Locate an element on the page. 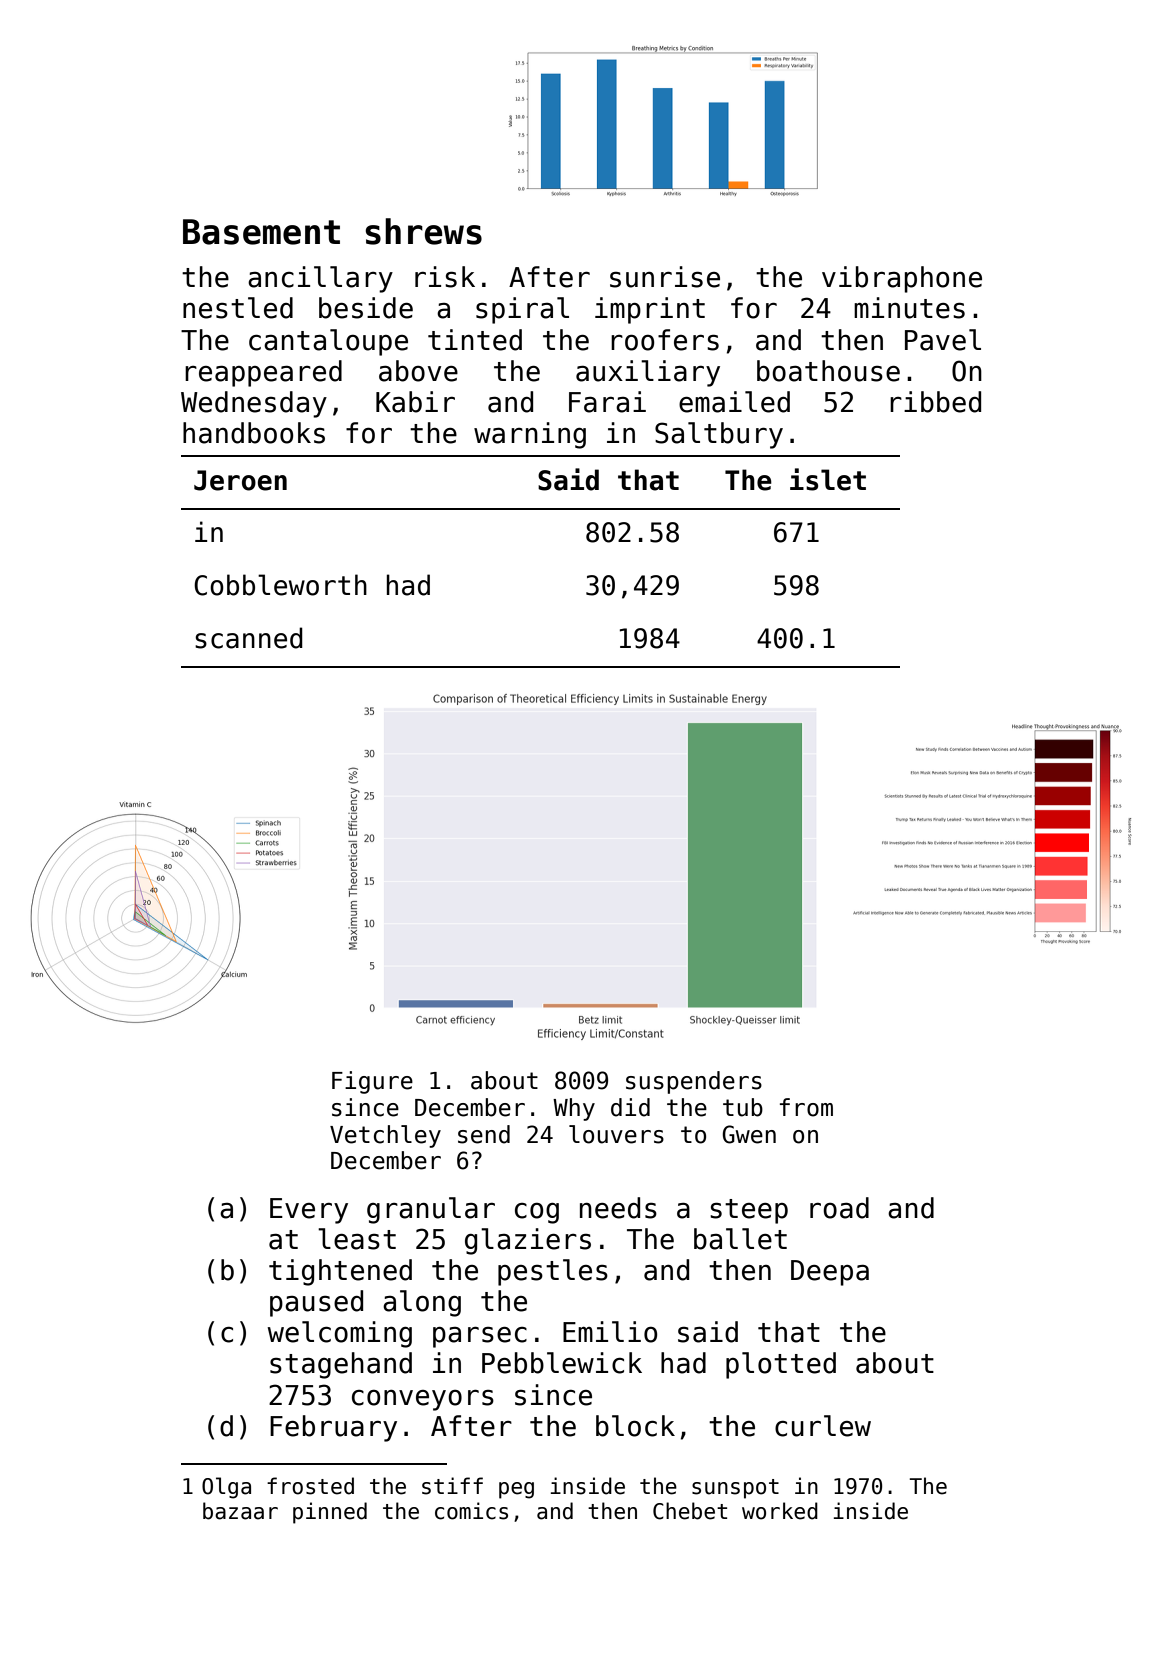  road is located at coordinates (839, 1208).
